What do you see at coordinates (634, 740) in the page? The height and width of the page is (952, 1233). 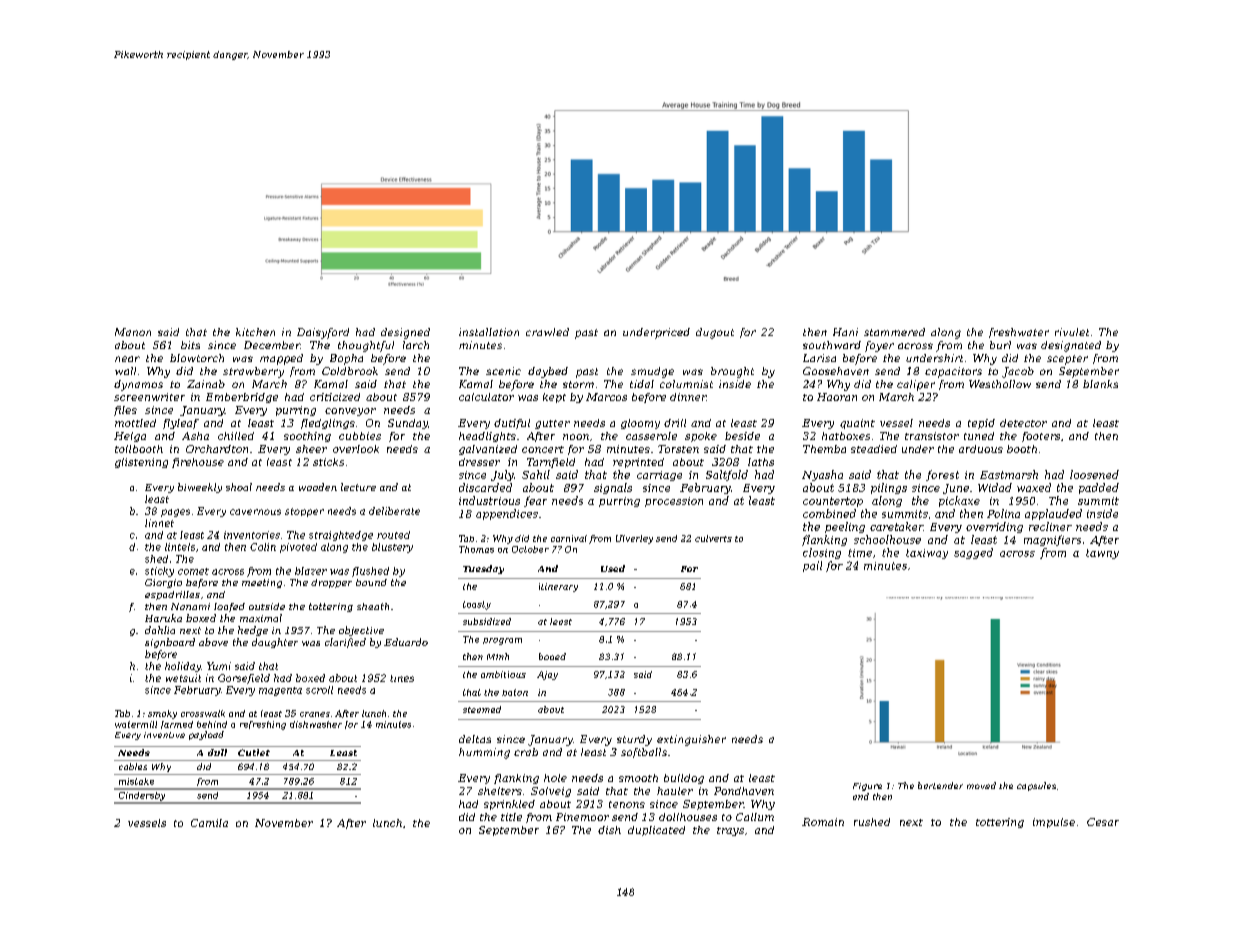 I see `sturdy` at bounding box center [634, 740].
